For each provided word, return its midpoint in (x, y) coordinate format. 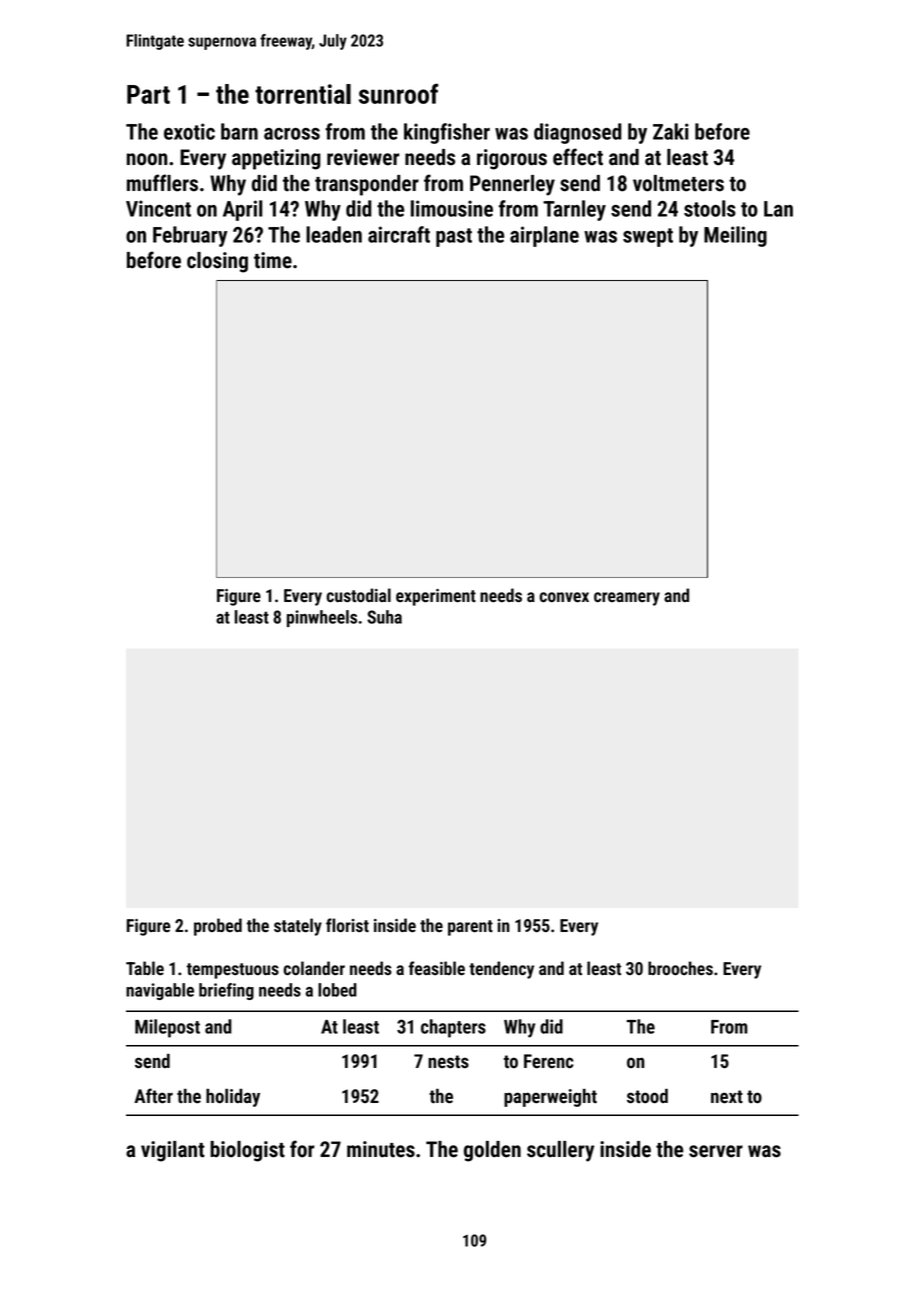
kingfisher (447, 133)
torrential (303, 94)
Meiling (735, 236)
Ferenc (549, 1061)
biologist (247, 1151)
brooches (680, 968)
